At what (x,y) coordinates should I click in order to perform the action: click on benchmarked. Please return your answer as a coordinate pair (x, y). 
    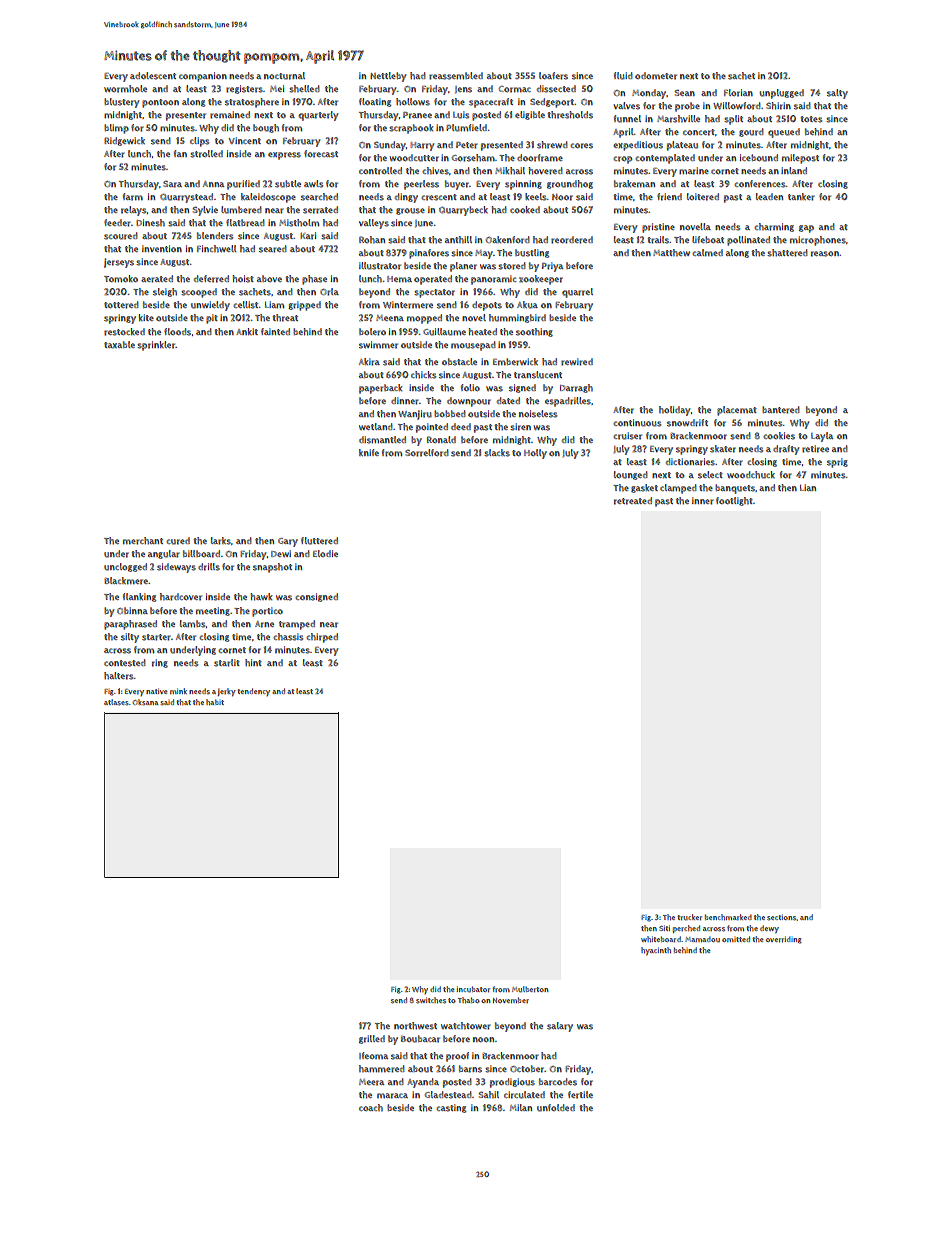
    Looking at the image, I should click on (728, 917).
